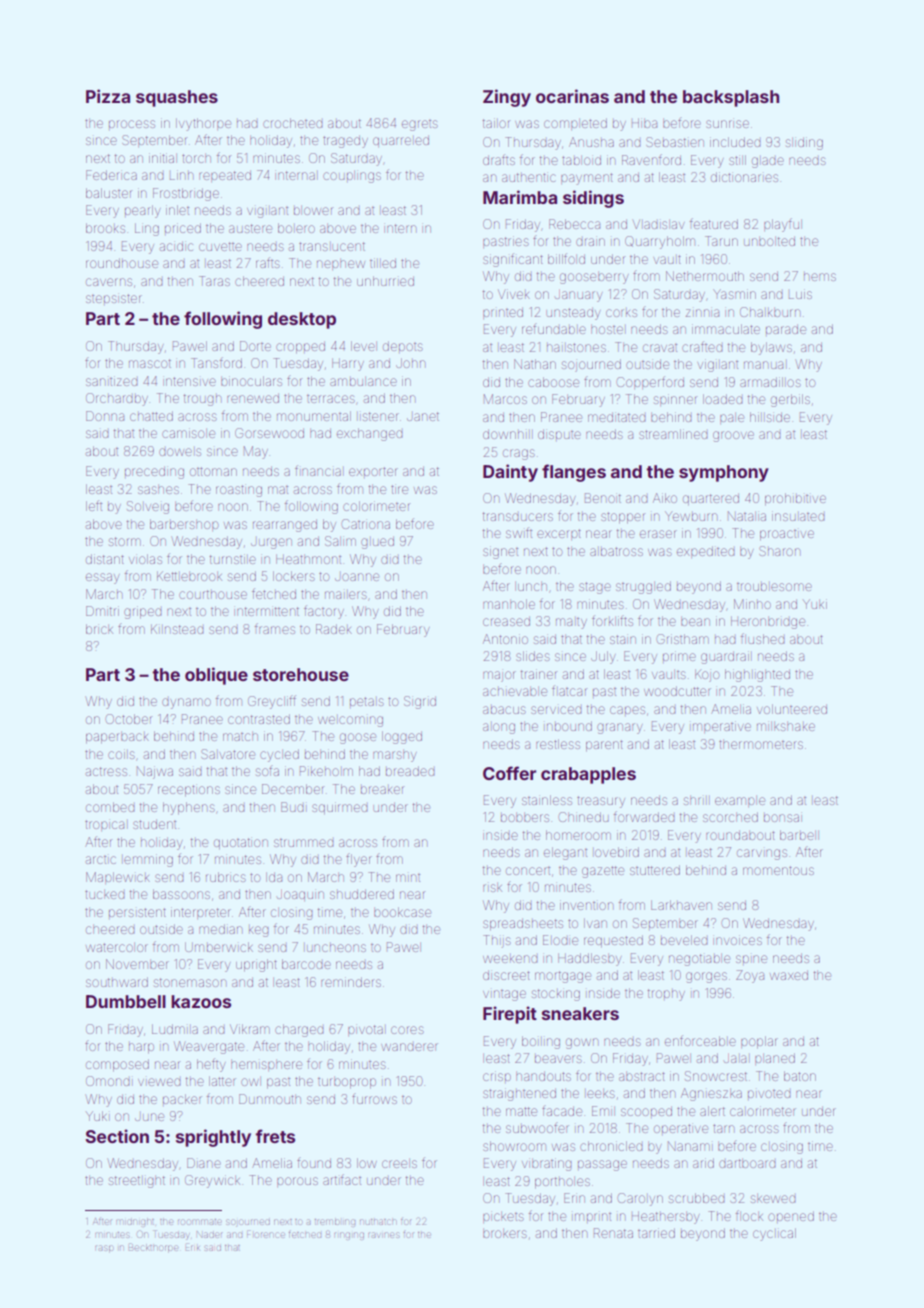  What do you see at coordinates (153, 1247) in the page?
I see `Beckthorpe` at bounding box center [153, 1247].
